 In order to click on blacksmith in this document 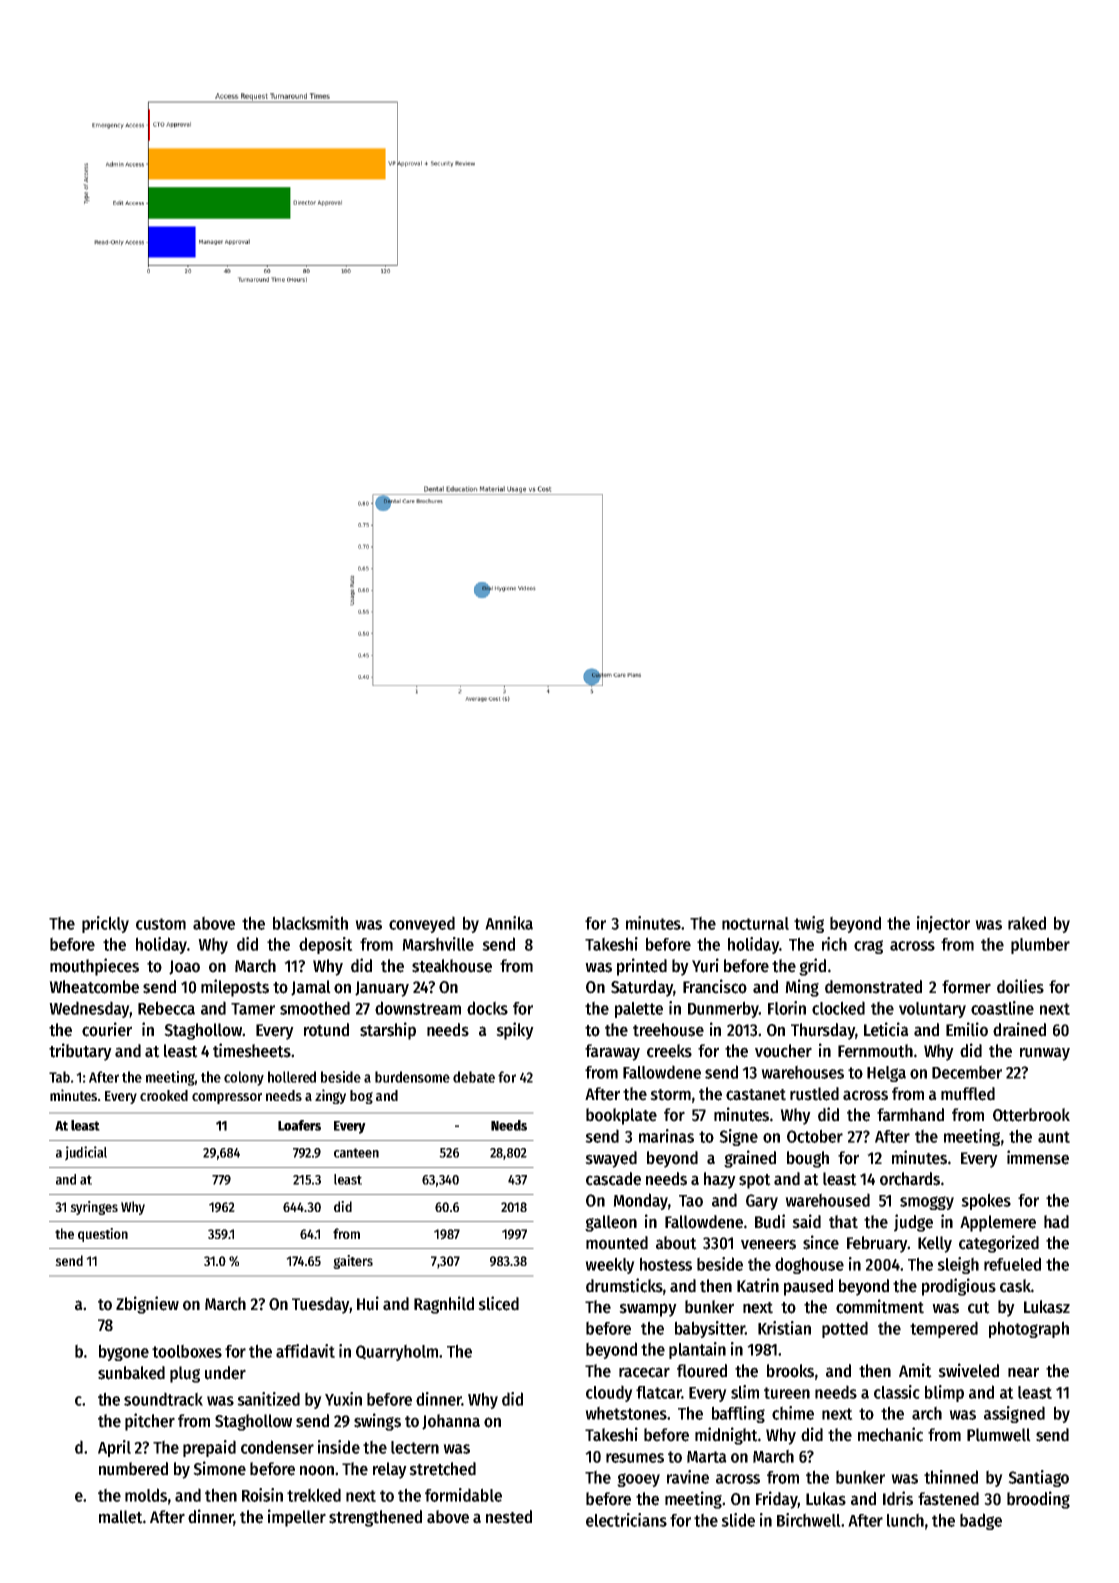, I will do `click(310, 923)`.
